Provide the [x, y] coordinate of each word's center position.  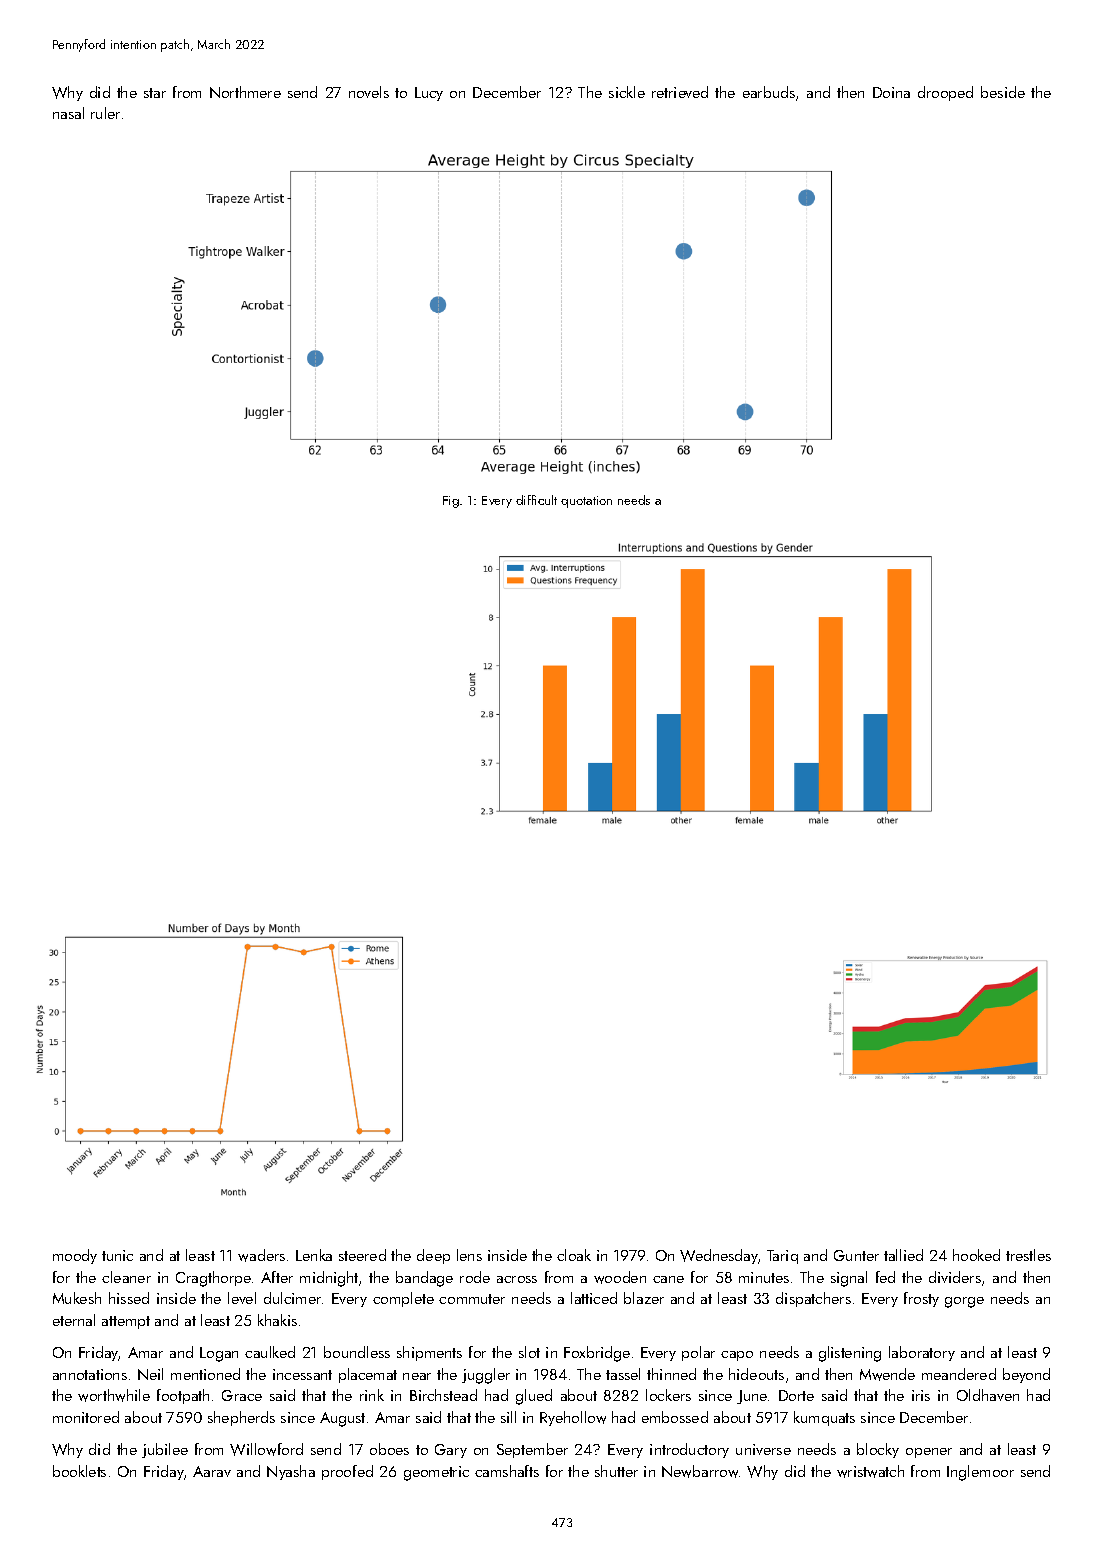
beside [1003, 92]
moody [75, 1256]
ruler [105, 113]
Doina [891, 92]
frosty [921, 1299]
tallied [903, 1255]
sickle [627, 92]
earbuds [769, 92]
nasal [68, 113]
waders [261, 1255]
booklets [79, 1471]
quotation [586, 502]
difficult [536, 500]
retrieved [680, 92]
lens [469, 1255]
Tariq [782, 1257]
